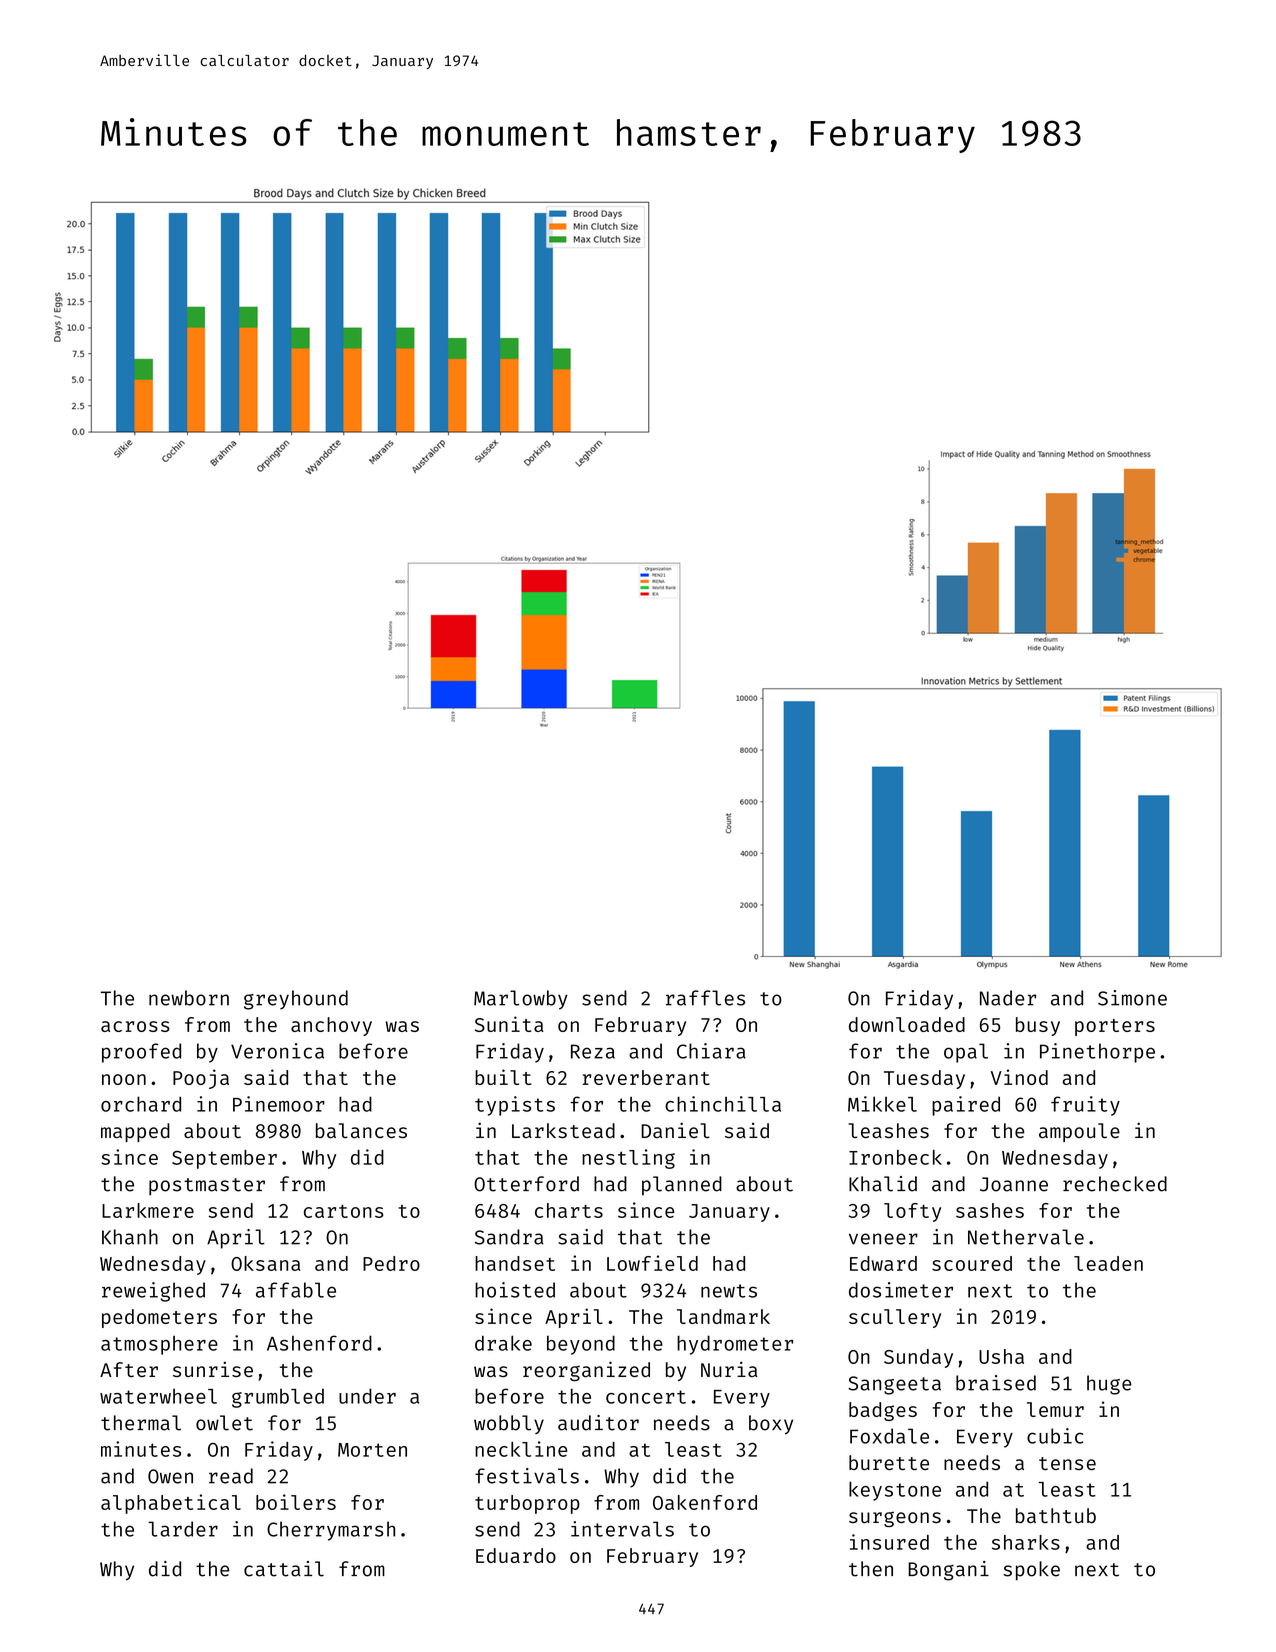 The width and height of the page is (1276, 1652). Describe the element at coordinates (141, 1053) in the page. I see `proofed` at that location.
